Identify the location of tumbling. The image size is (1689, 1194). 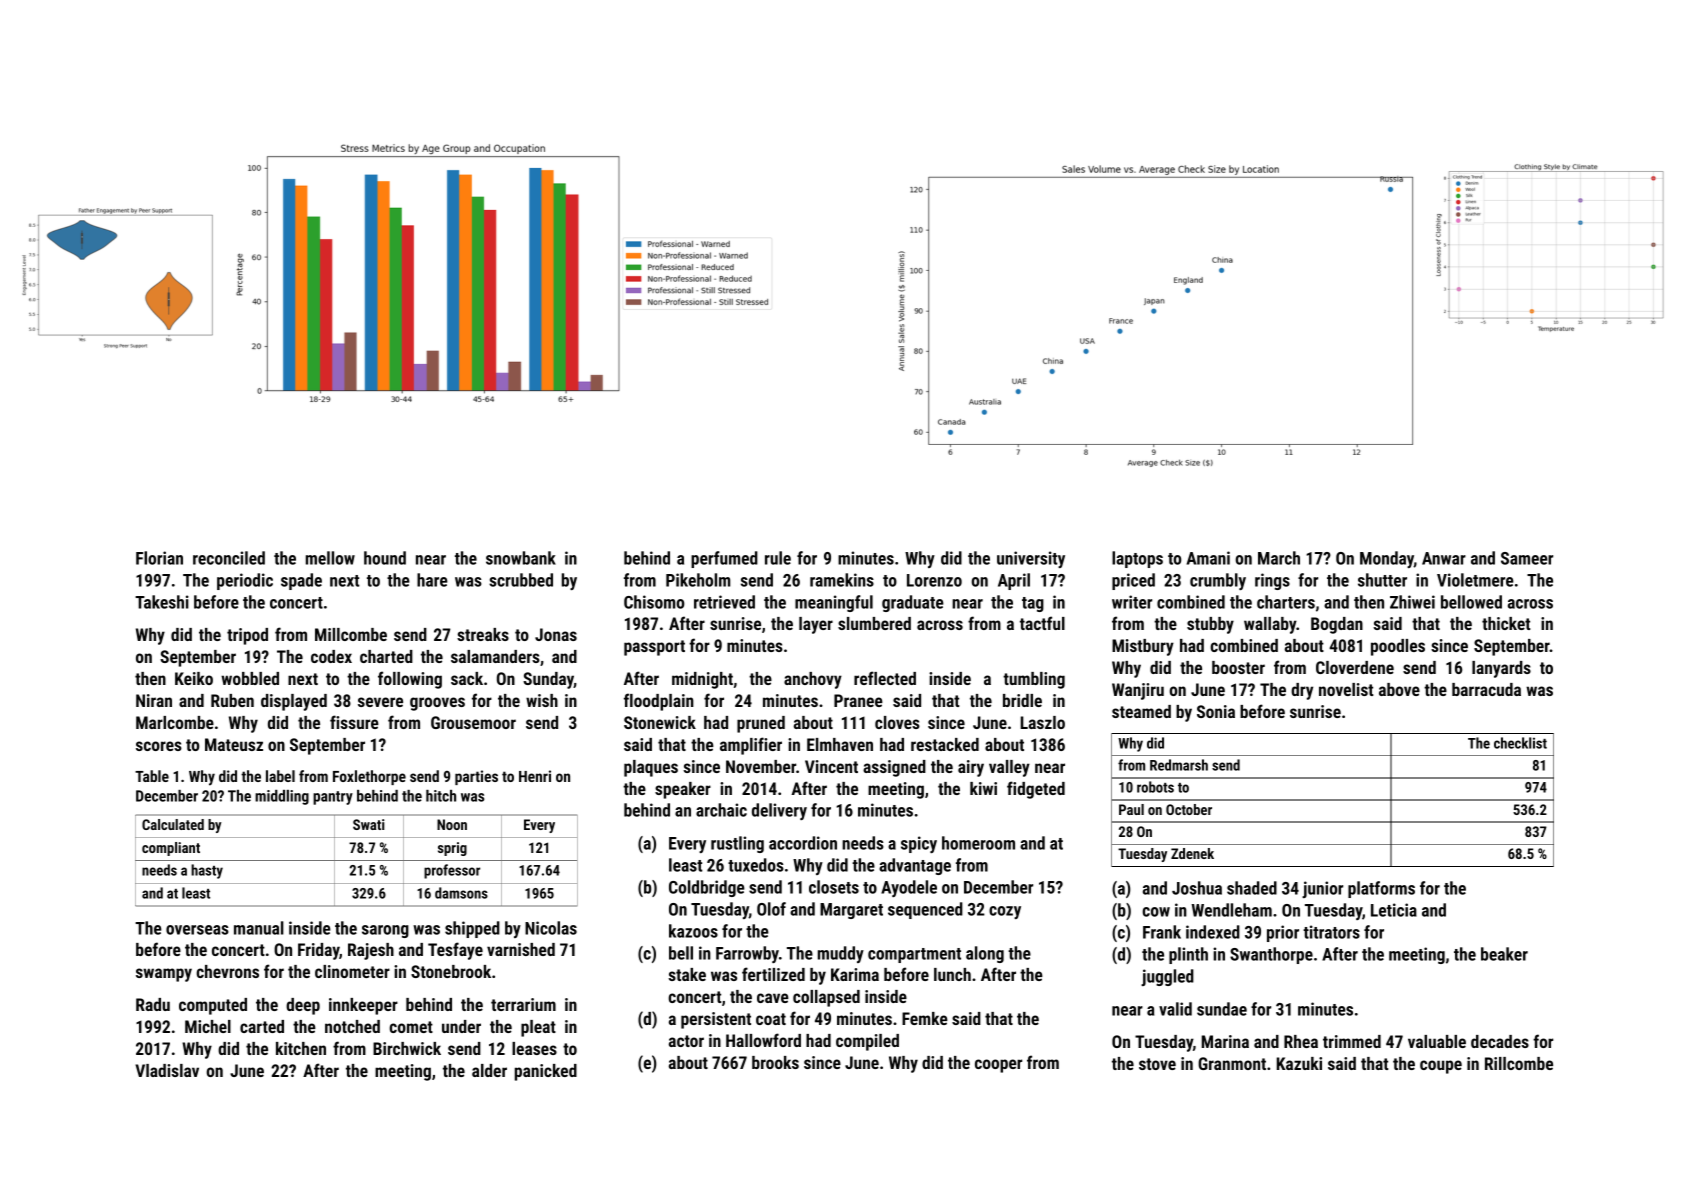
(1034, 680).
